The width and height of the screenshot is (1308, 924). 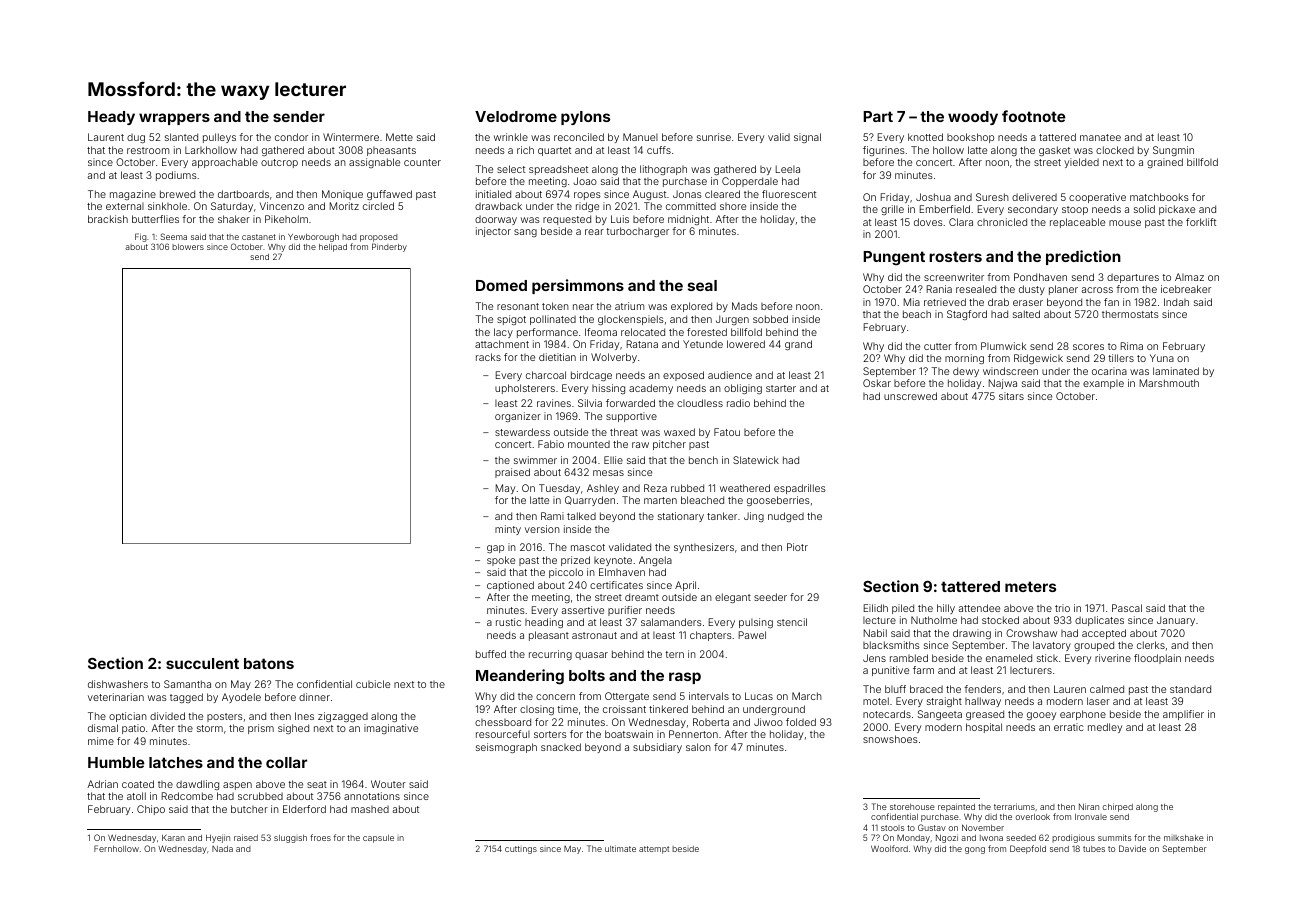 What do you see at coordinates (887, 714) in the screenshot?
I see `notecards` at bounding box center [887, 714].
